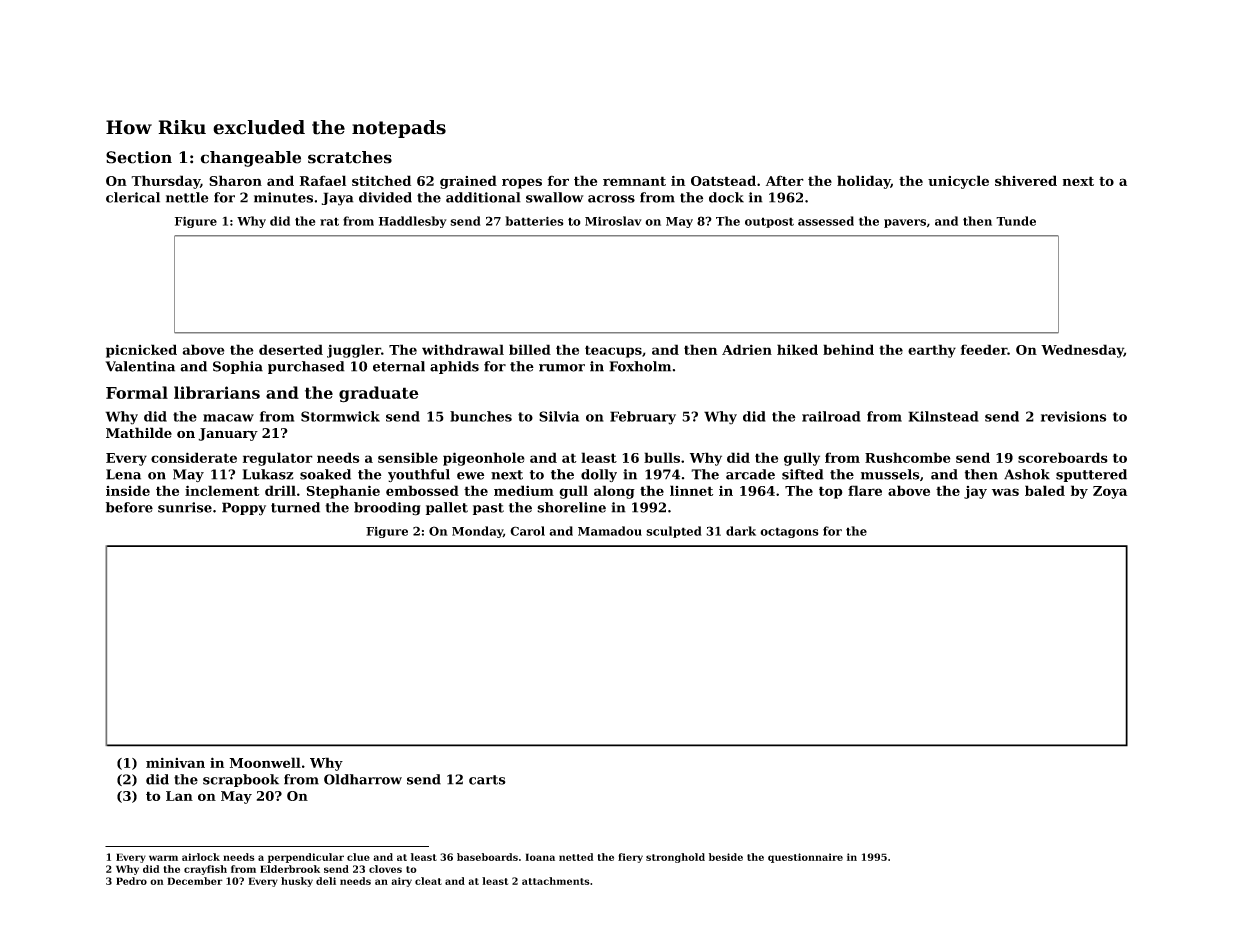 This document has width=1233, height=952. I want to click on Pedro, so click(131, 881).
